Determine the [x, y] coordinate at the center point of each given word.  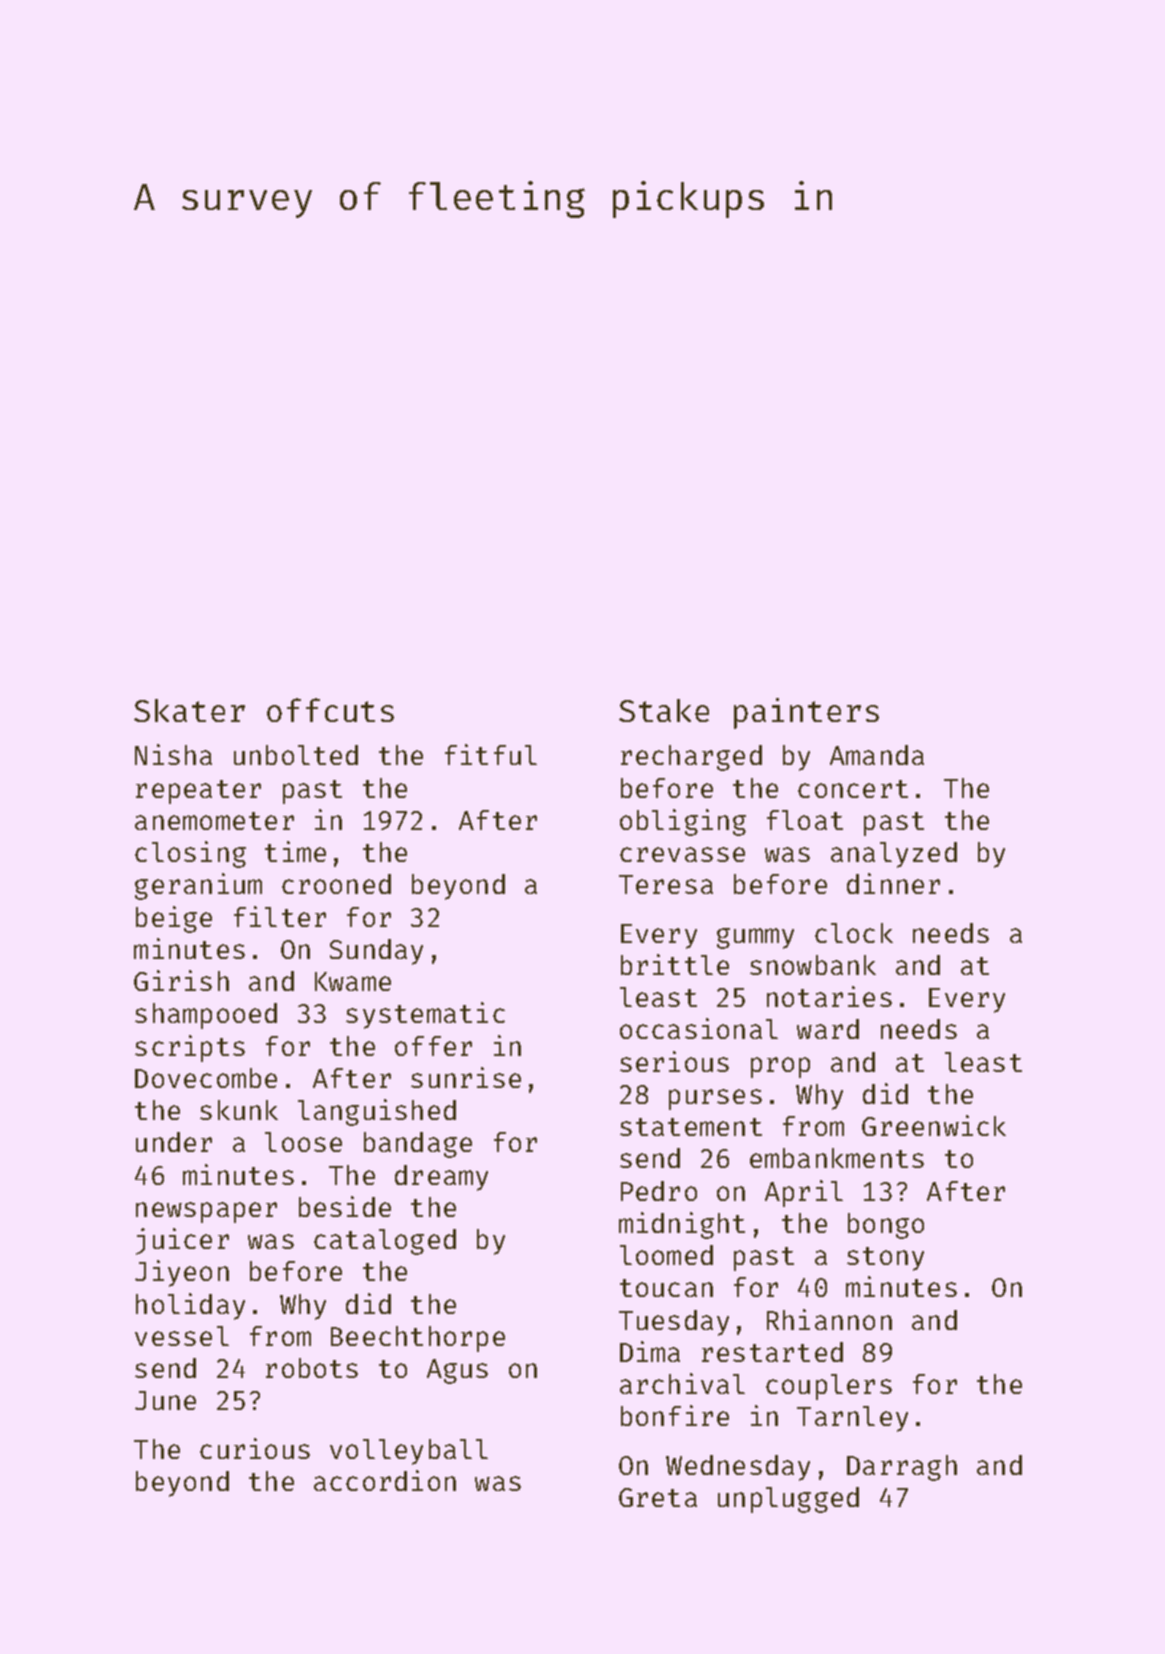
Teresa [666, 884]
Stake [664, 710]
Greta [658, 1497]
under [174, 1142]
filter [280, 916]
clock [854, 933]
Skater [189, 710]
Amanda [877, 755]
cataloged [385, 1242]
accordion [385, 1480]
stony [885, 1259]
